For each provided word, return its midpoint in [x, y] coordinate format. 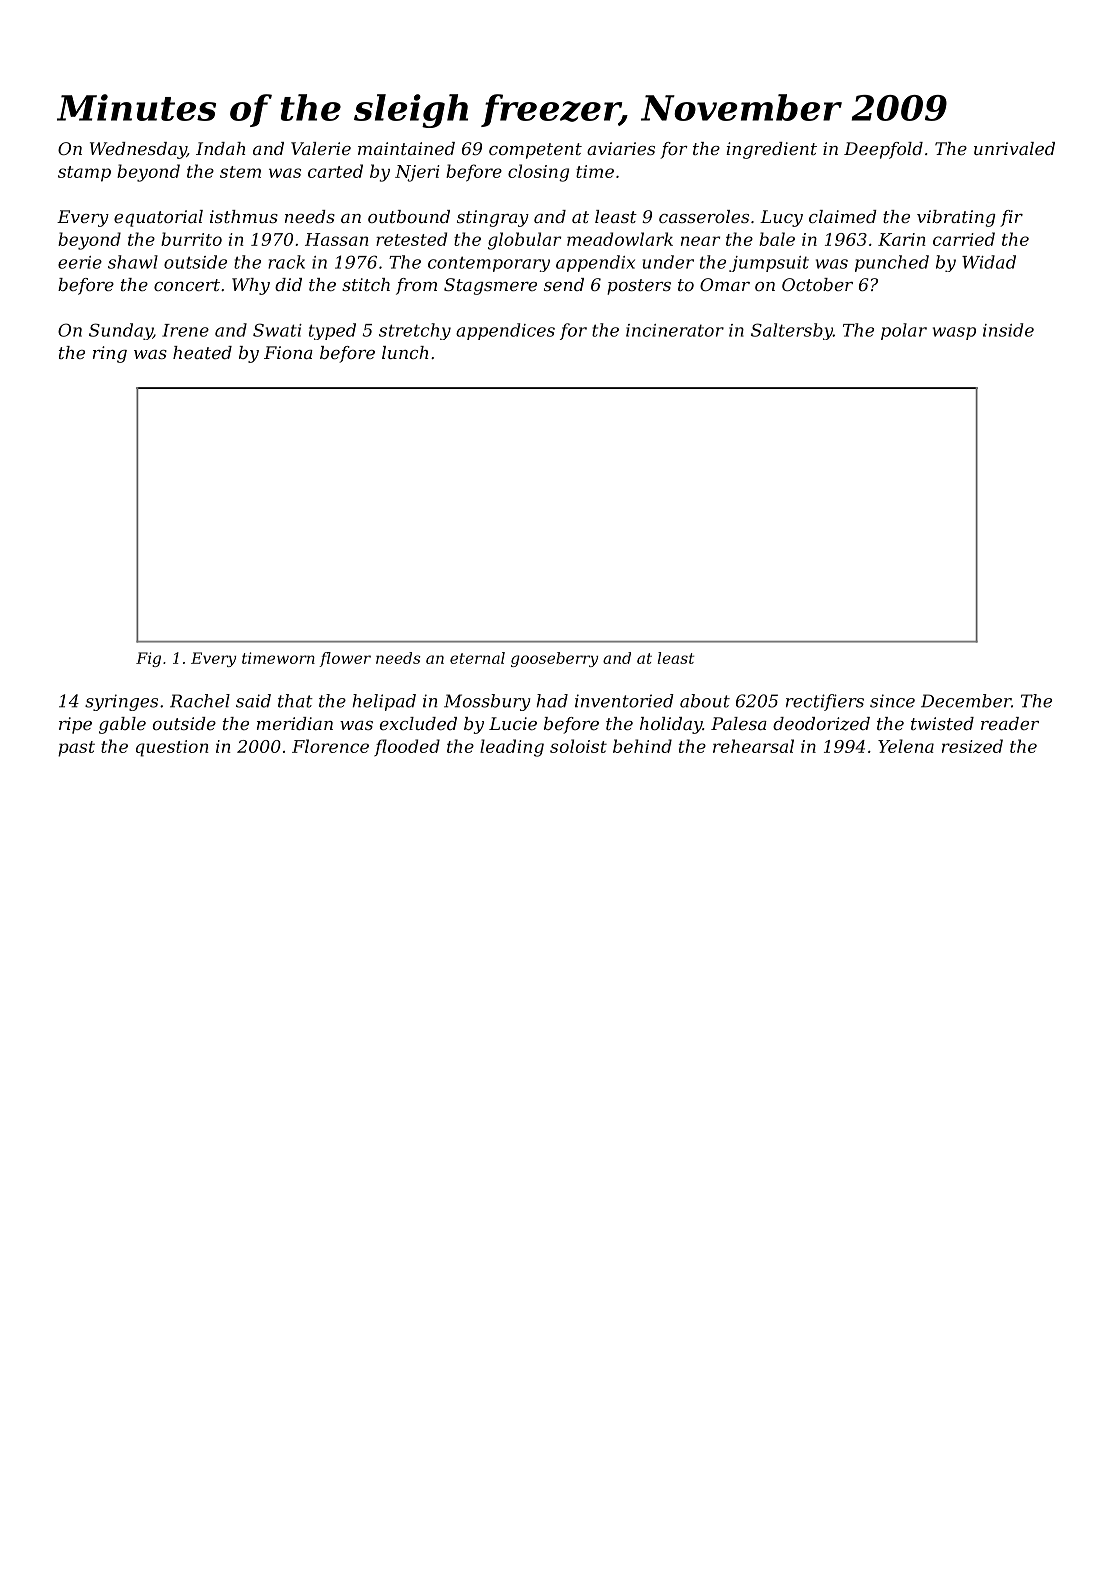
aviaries [621, 148]
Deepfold [883, 150]
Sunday [121, 331]
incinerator [675, 330]
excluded [418, 723]
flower [345, 659]
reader [1010, 723]
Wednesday [138, 150]
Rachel [200, 701]
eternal [477, 658]
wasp [954, 333]
